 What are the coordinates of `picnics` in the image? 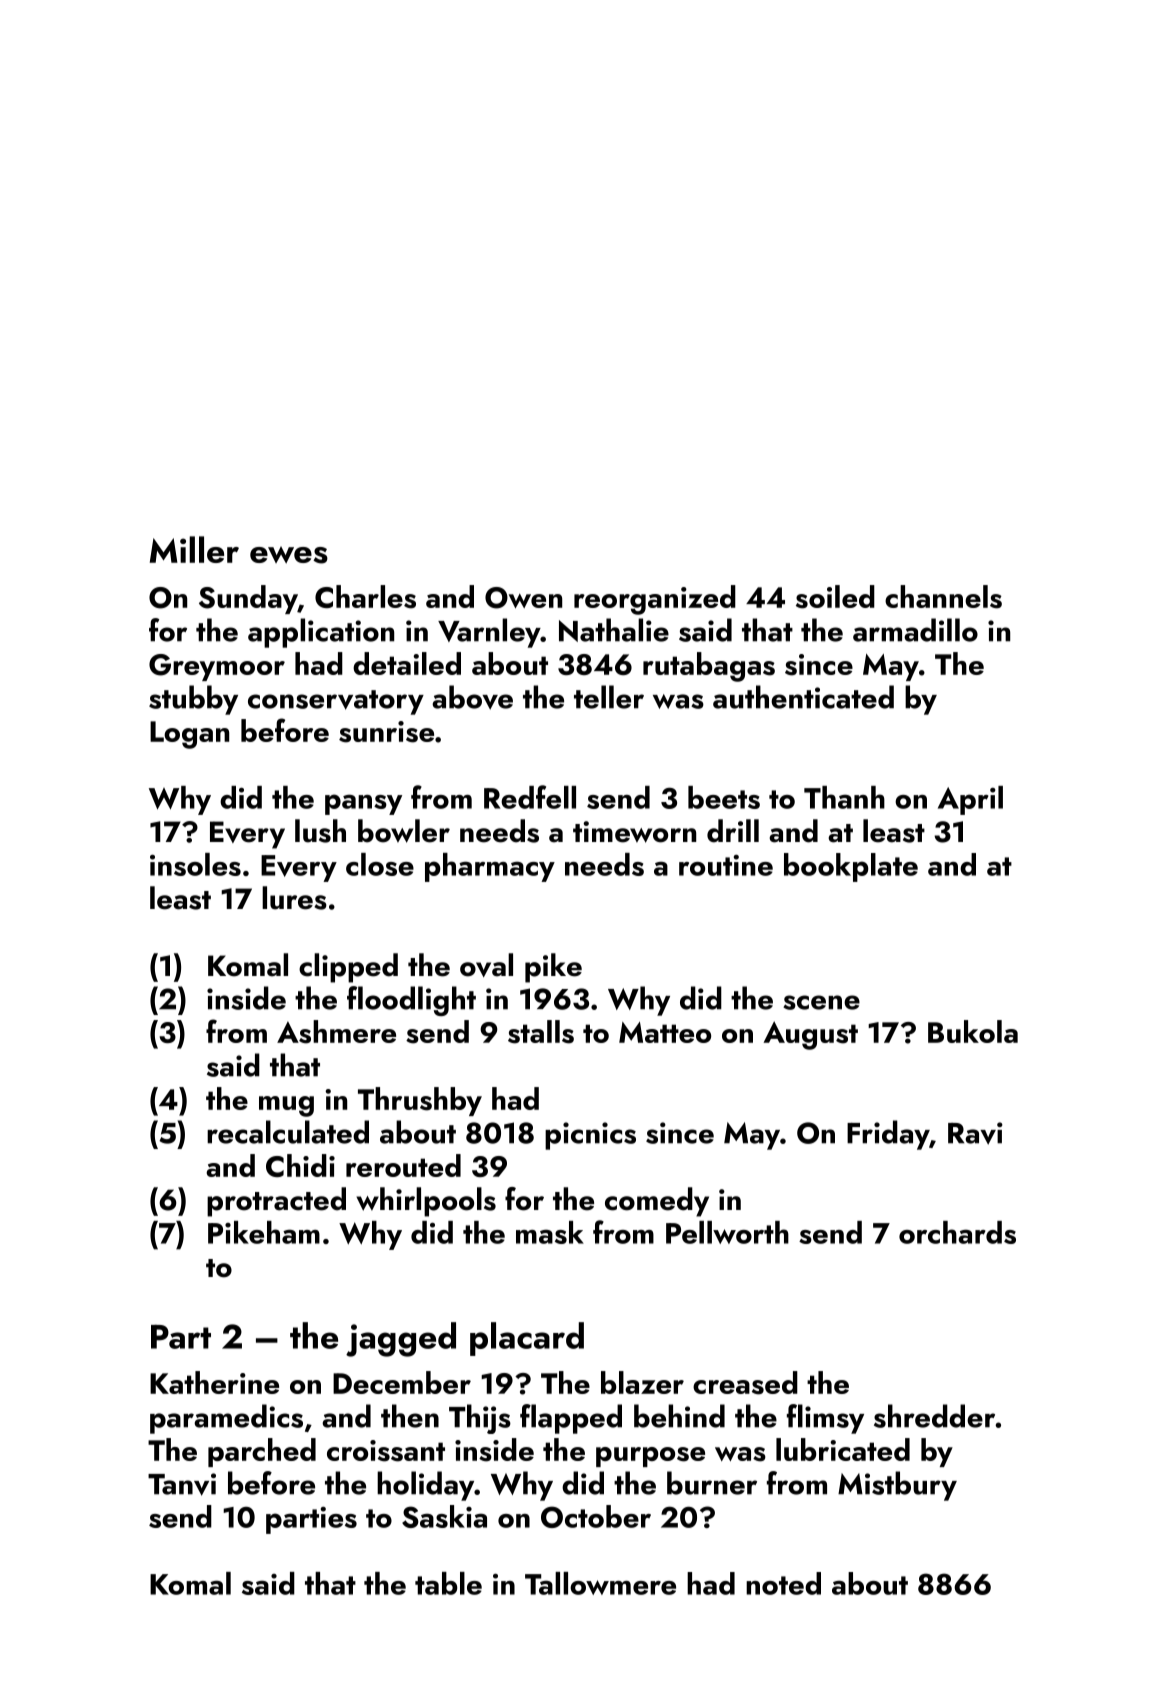 It's located at (590, 1136).
